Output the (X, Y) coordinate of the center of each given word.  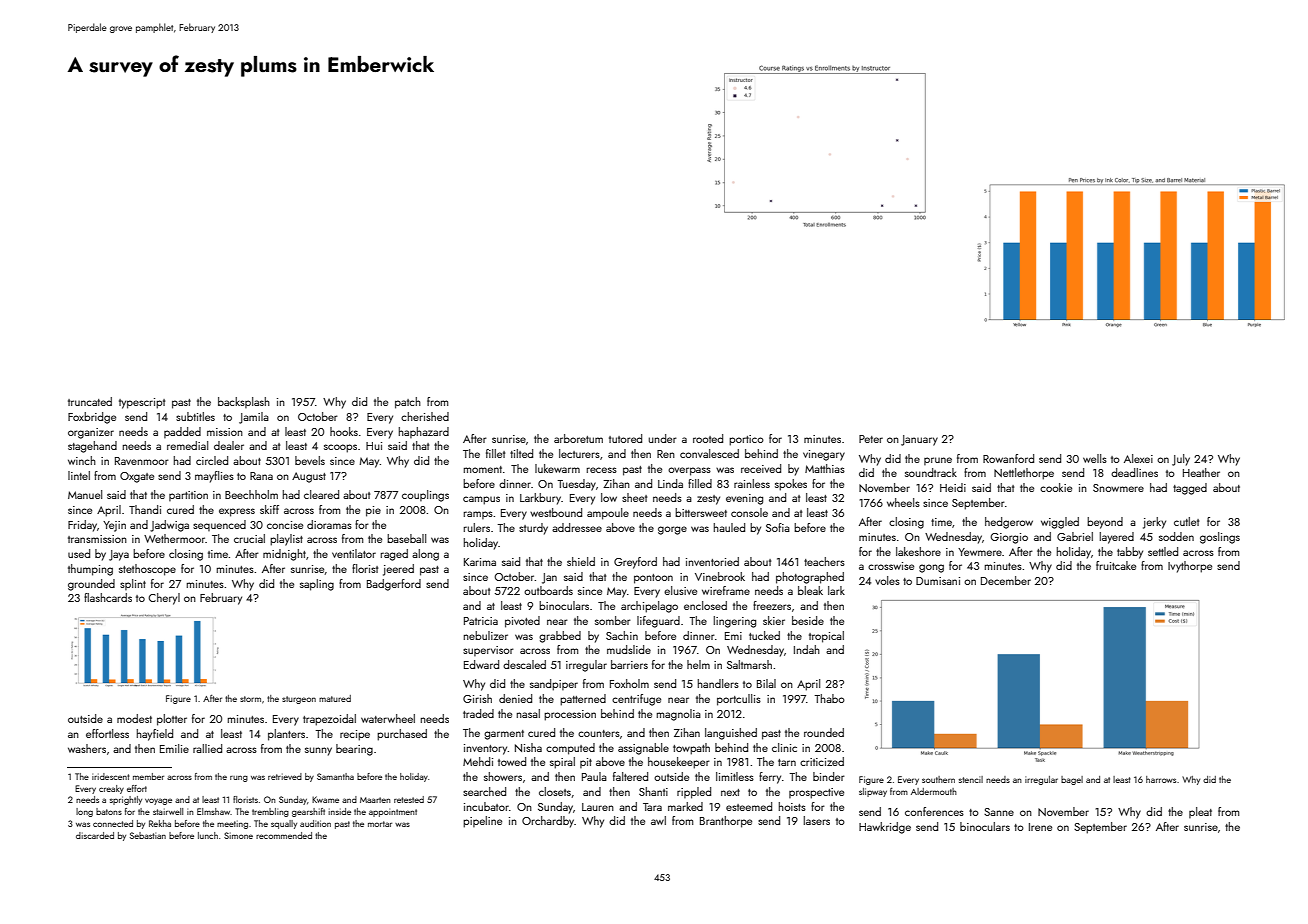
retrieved (285, 776)
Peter (871, 439)
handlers (718, 683)
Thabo (830, 698)
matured (335, 698)
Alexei (1138, 458)
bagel (1072, 780)
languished (731, 734)
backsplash (244, 402)
